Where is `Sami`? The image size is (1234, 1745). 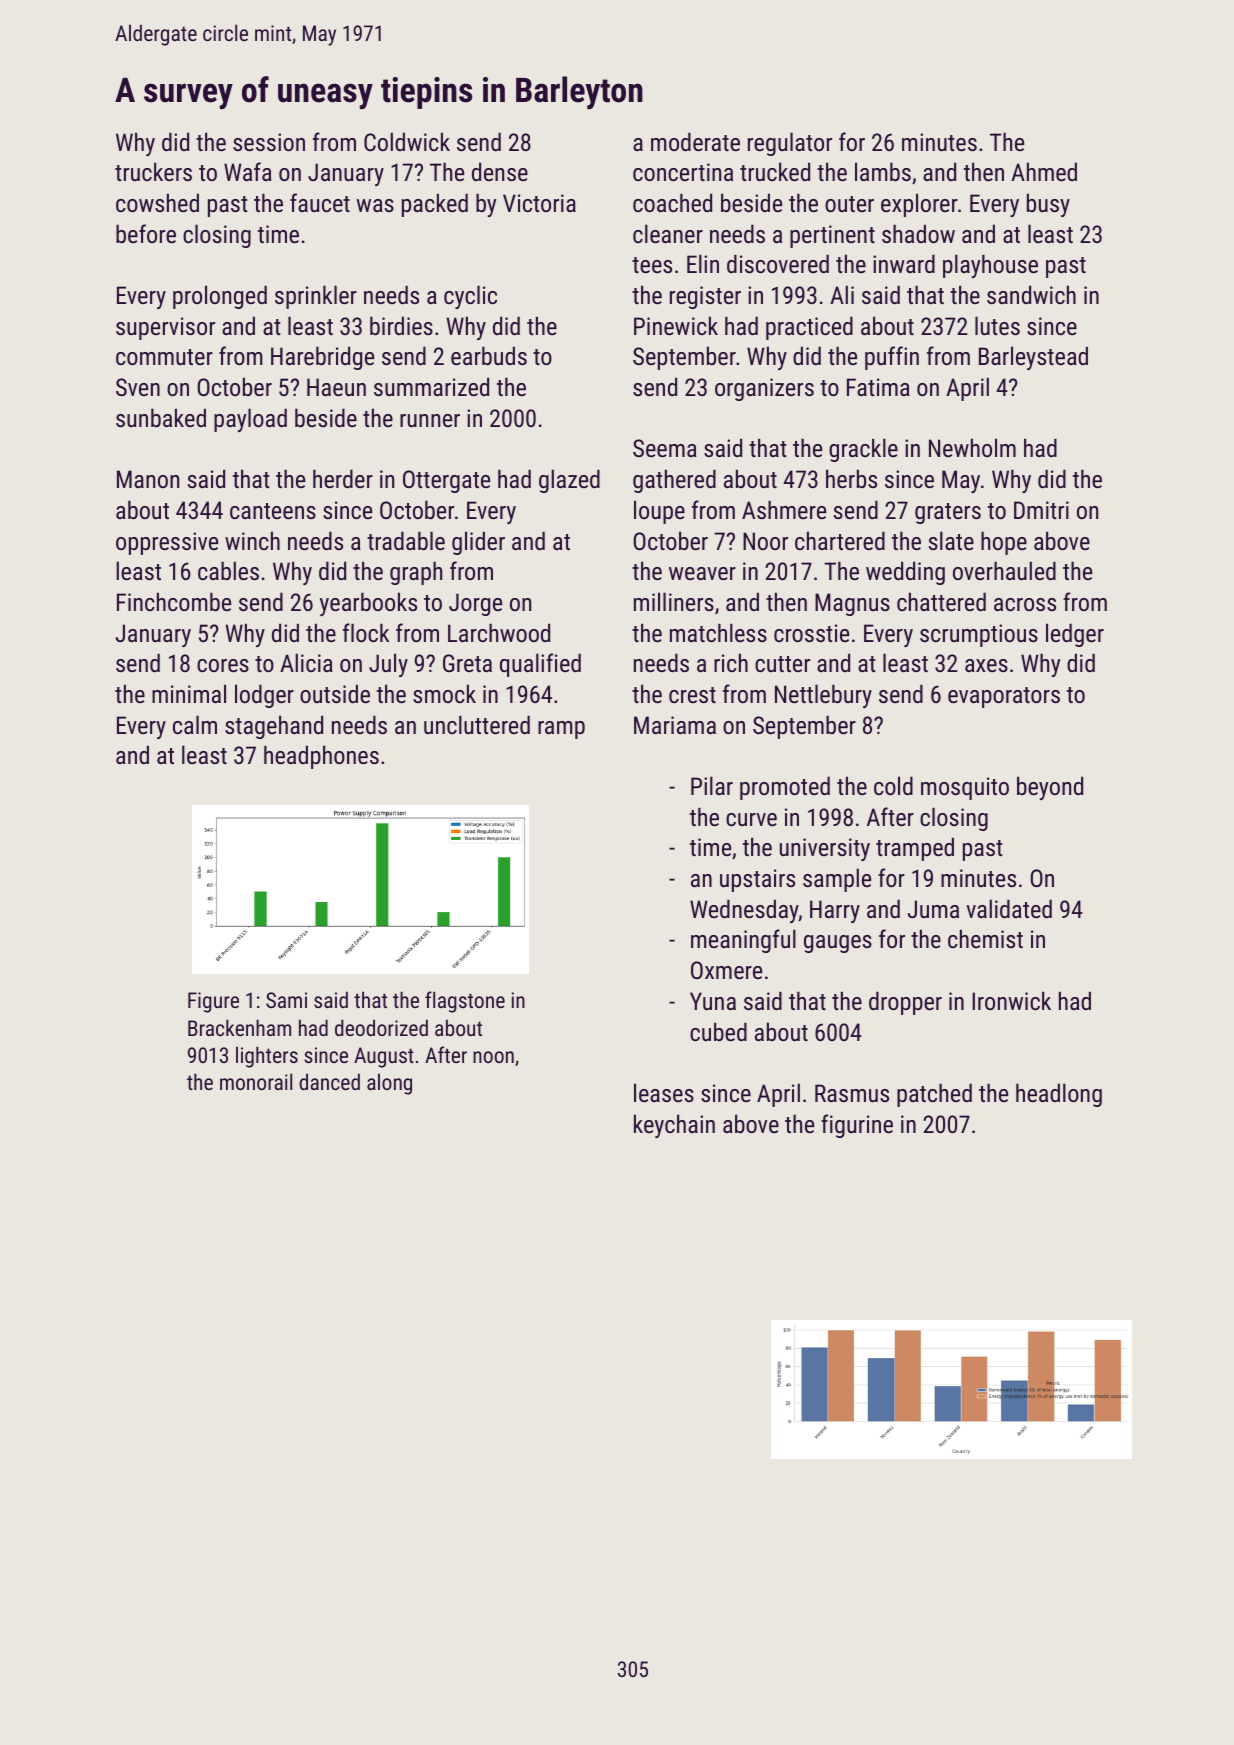
Sami is located at coordinates (286, 1000).
